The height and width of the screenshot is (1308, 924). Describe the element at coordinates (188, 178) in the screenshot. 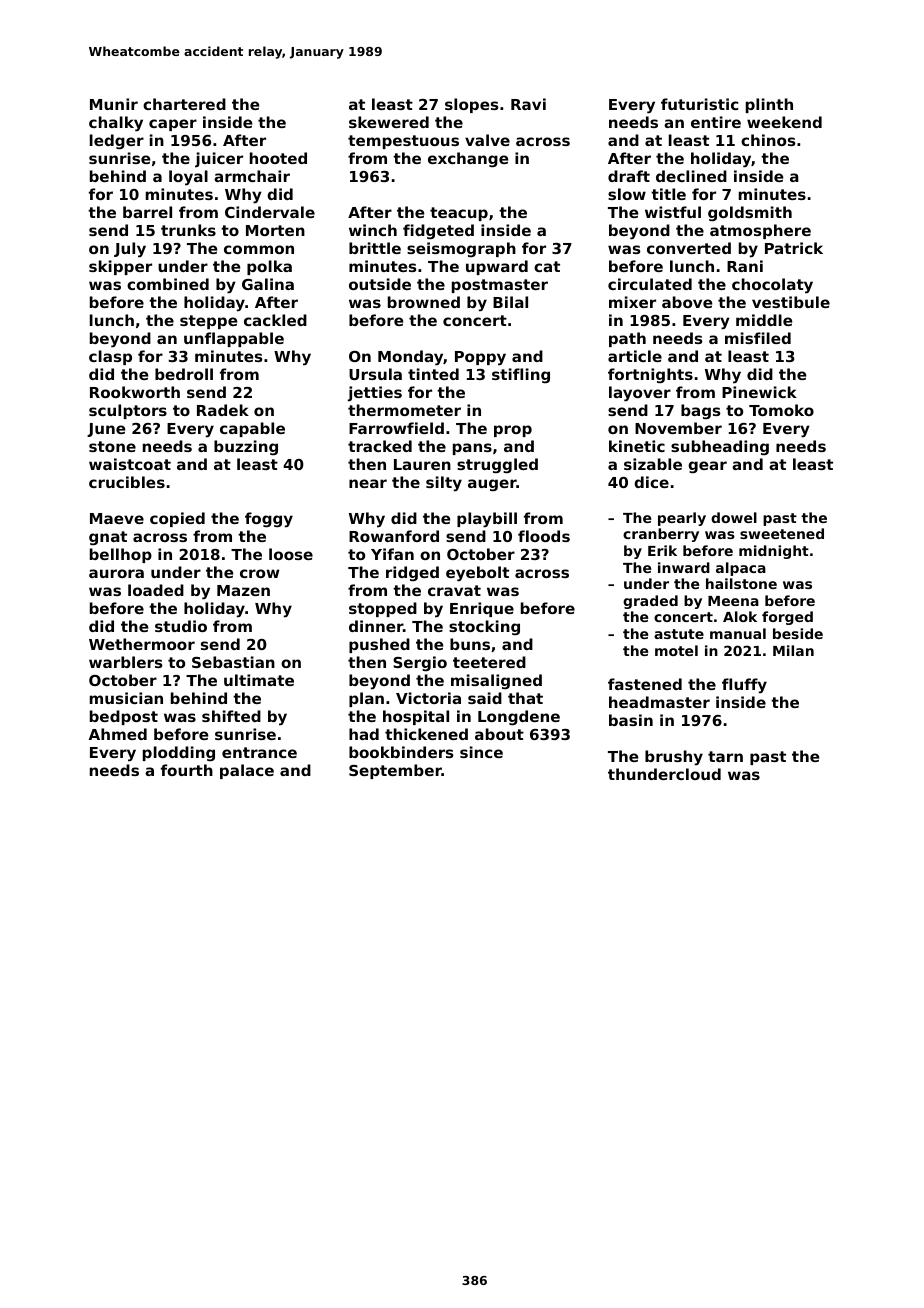

I see `loyal` at that location.
